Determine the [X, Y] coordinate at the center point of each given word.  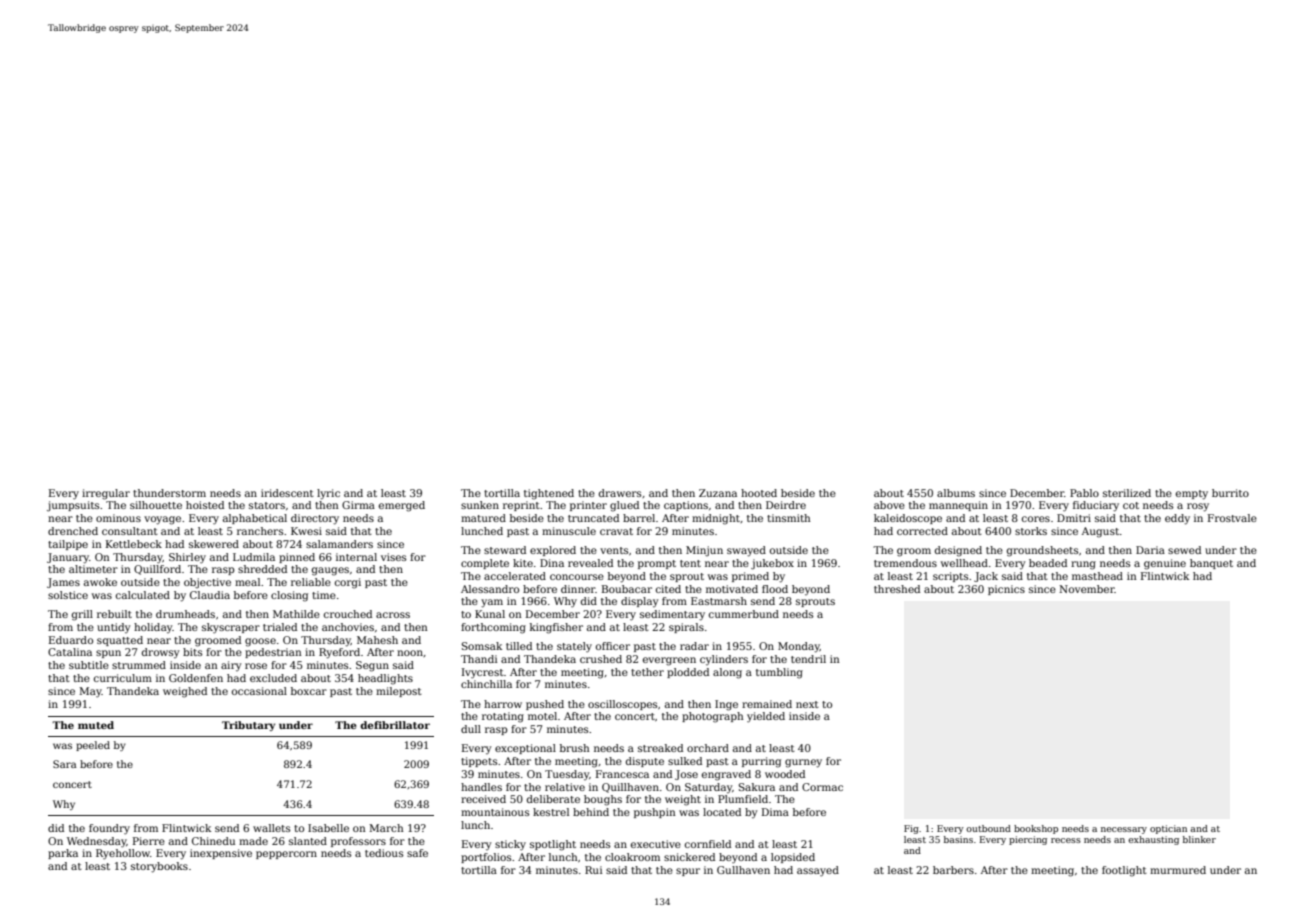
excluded [273, 678]
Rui [593, 870]
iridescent [287, 493]
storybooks [159, 867]
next [807, 704]
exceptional [525, 749]
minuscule [569, 531]
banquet [1211, 564]
